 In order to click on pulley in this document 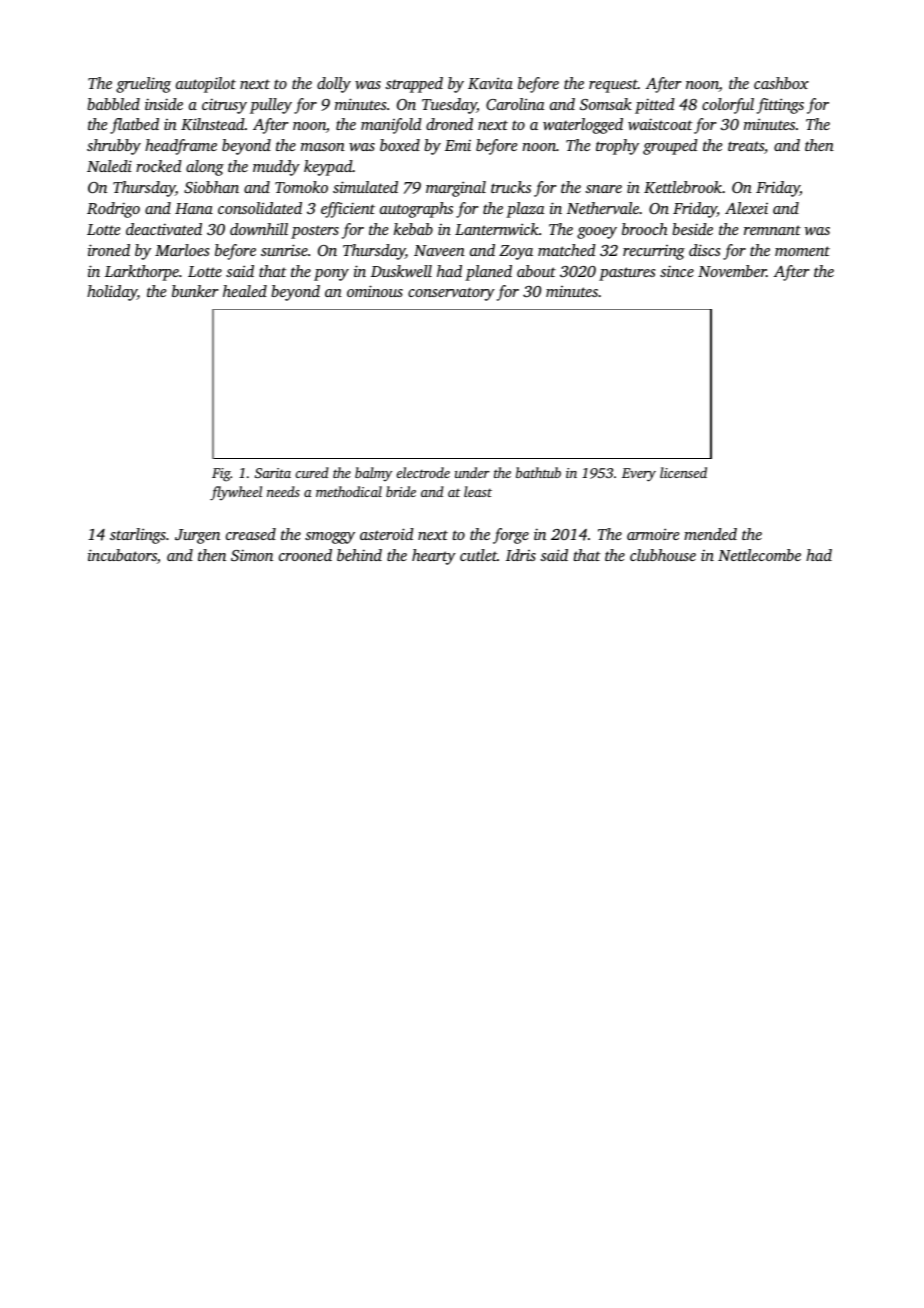, I will do `click(271, 106)`.
